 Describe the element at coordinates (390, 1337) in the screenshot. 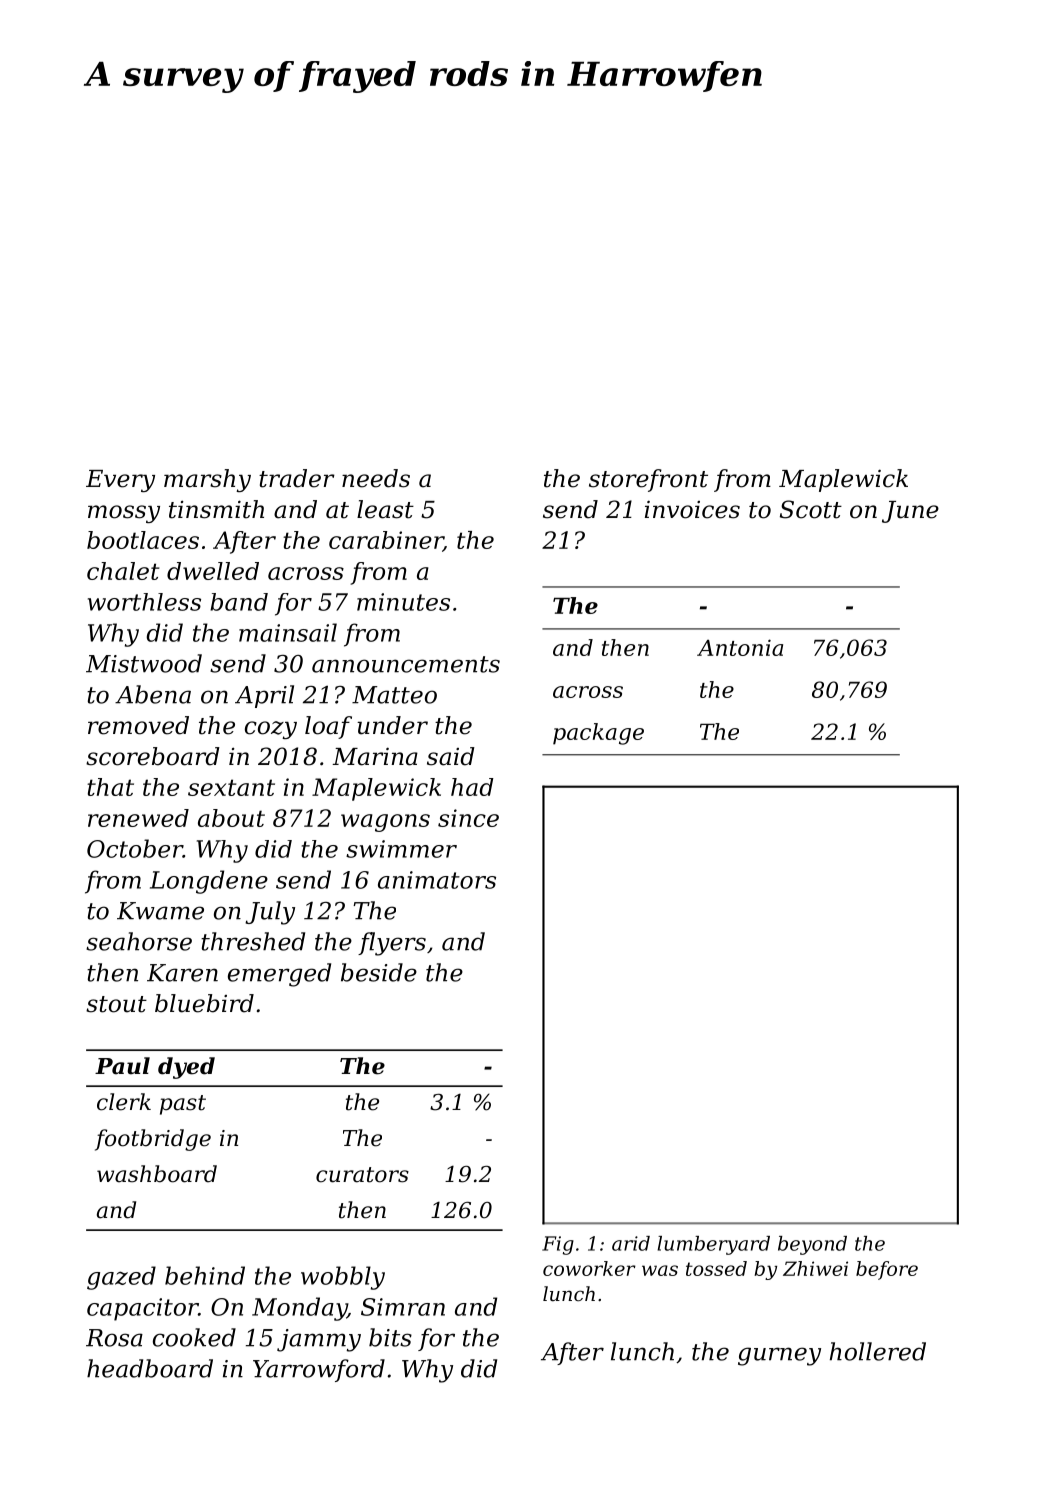

I see `bits` at that location.
